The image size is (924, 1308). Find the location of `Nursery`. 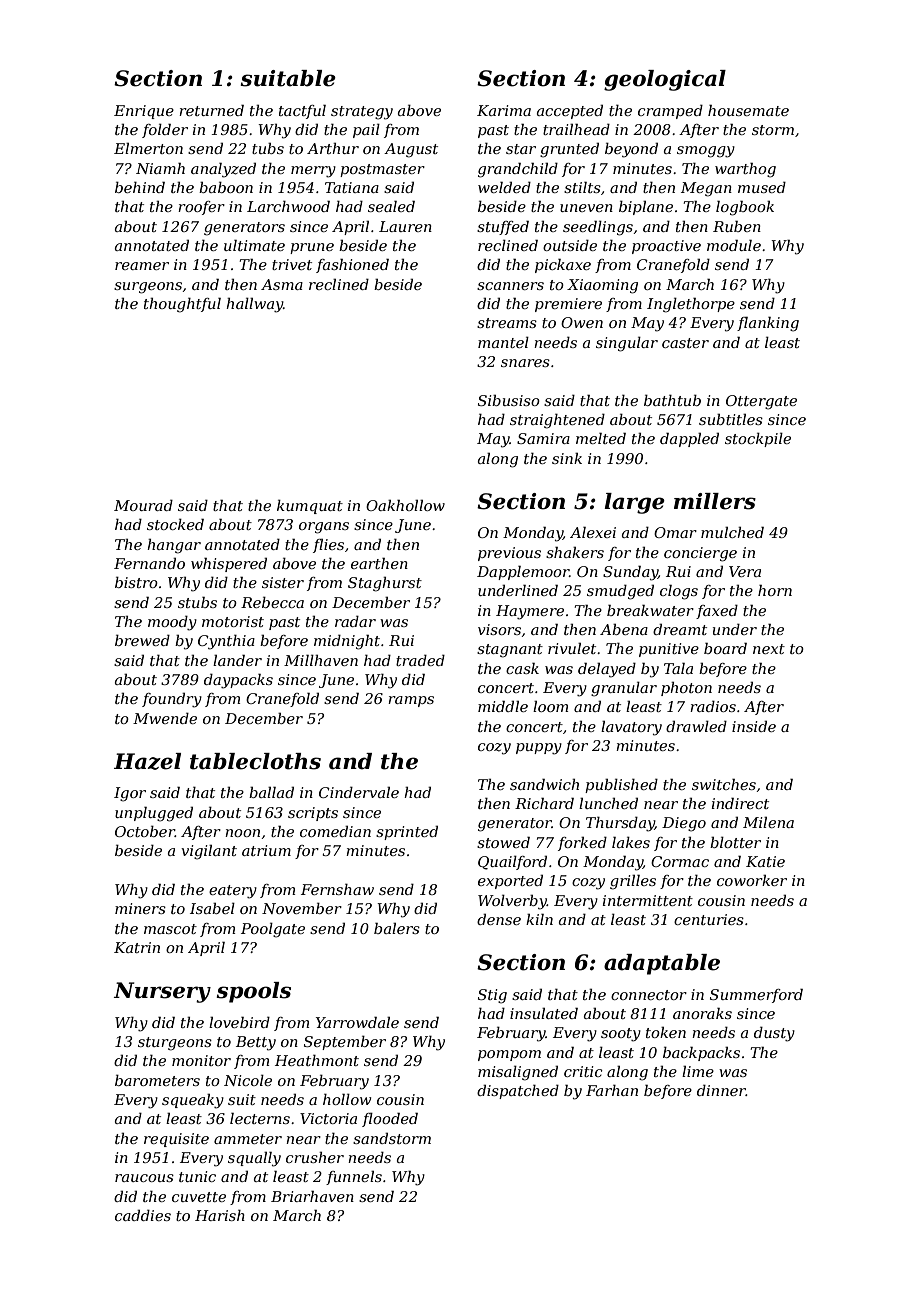

Nursery is located at coordinates (162, 992).
